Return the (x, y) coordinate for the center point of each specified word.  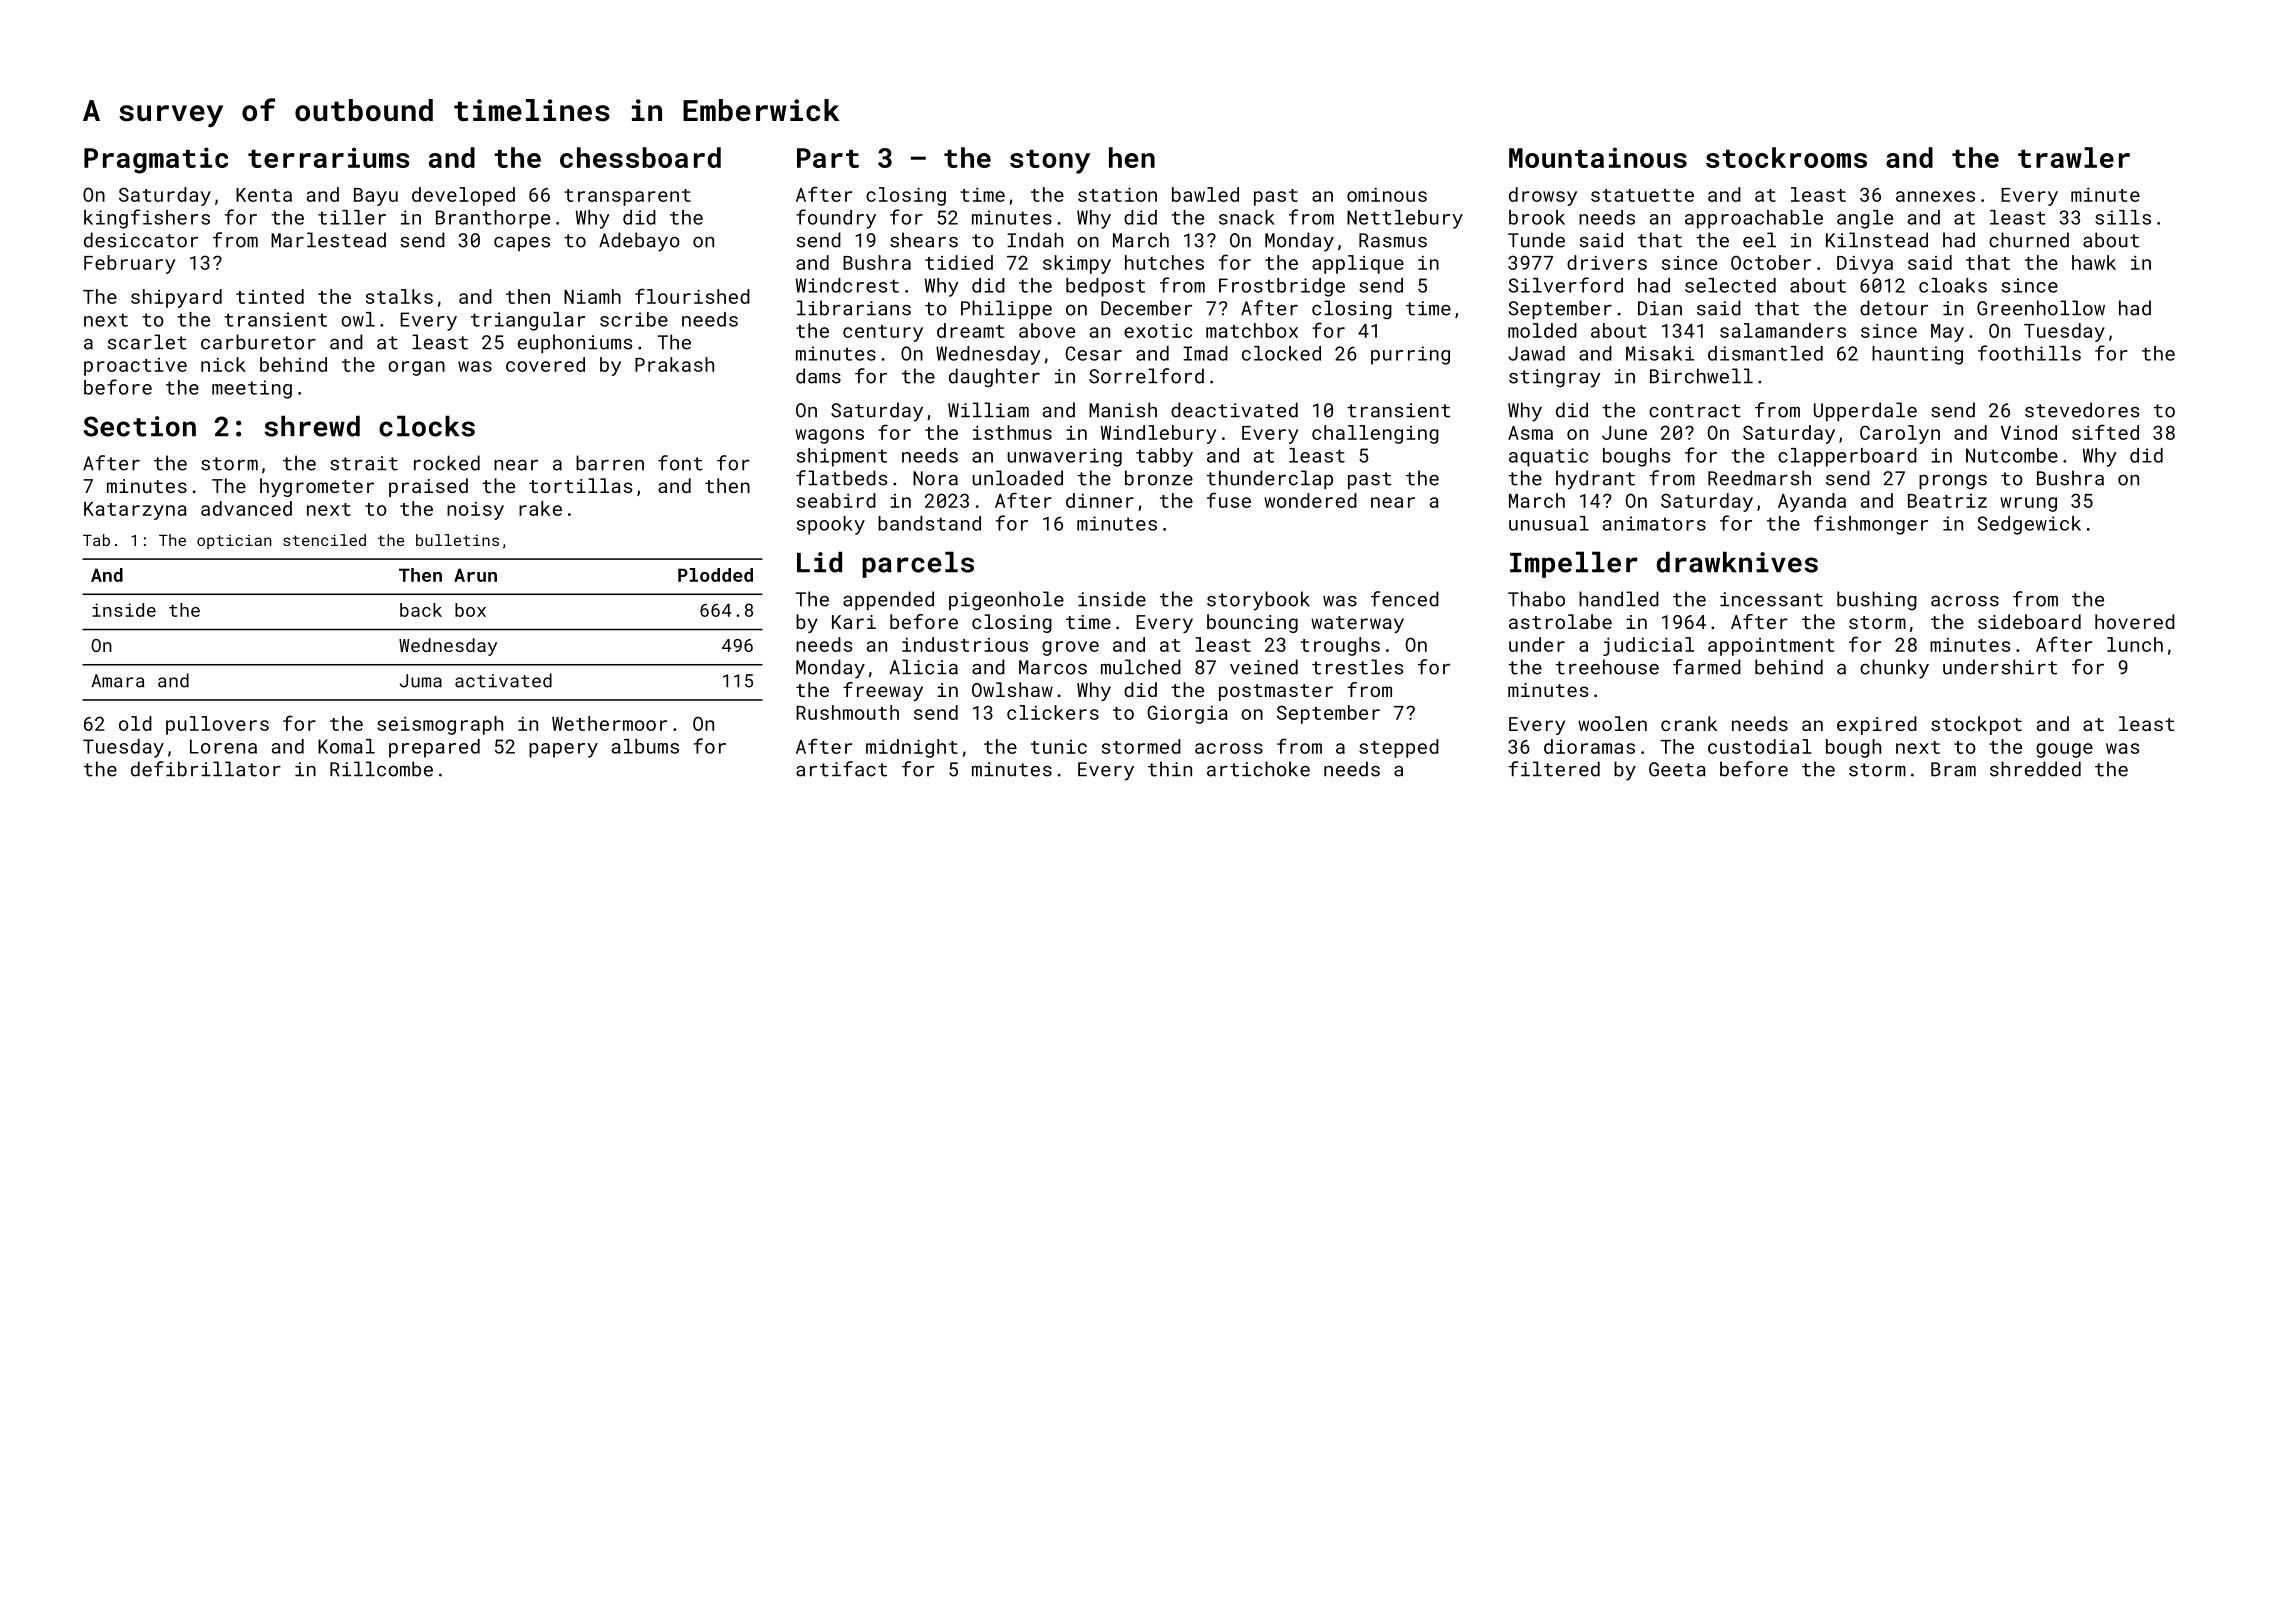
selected (1730, 285)
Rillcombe (381, 769)
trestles (1357, 667)
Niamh (592, 296)
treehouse (1607, 667)
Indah (1035, 240)
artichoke (1258, 769)
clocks (427, 426)
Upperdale (1865, 411)
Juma (421, 681)
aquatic (1548, 457)
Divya (1865, 265)
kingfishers (147, 219)
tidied (959, 262)
